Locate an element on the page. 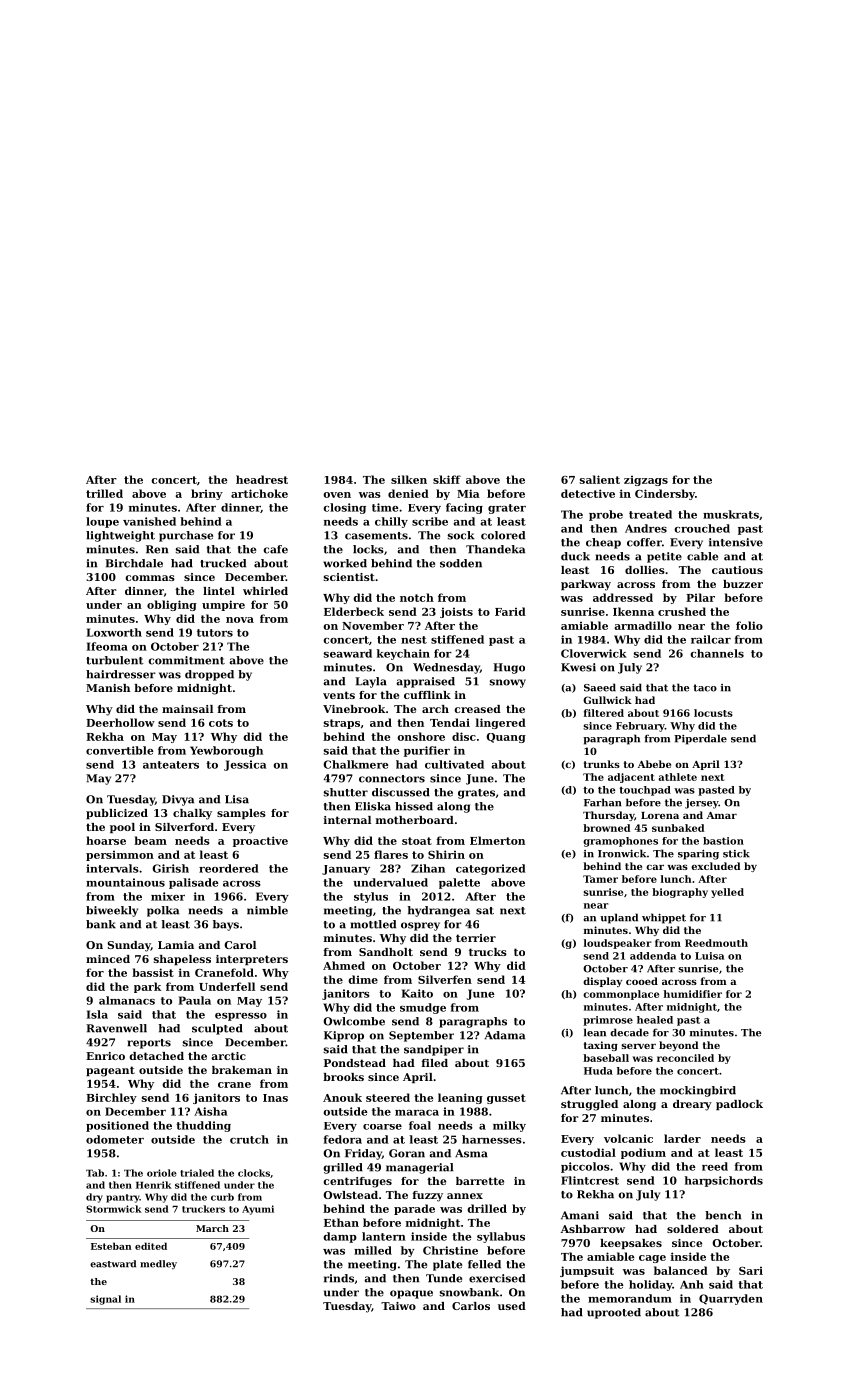 Image resolution: width=849 pixels, height=1400 pixels. edited is located at coordinates (151, 1246).
